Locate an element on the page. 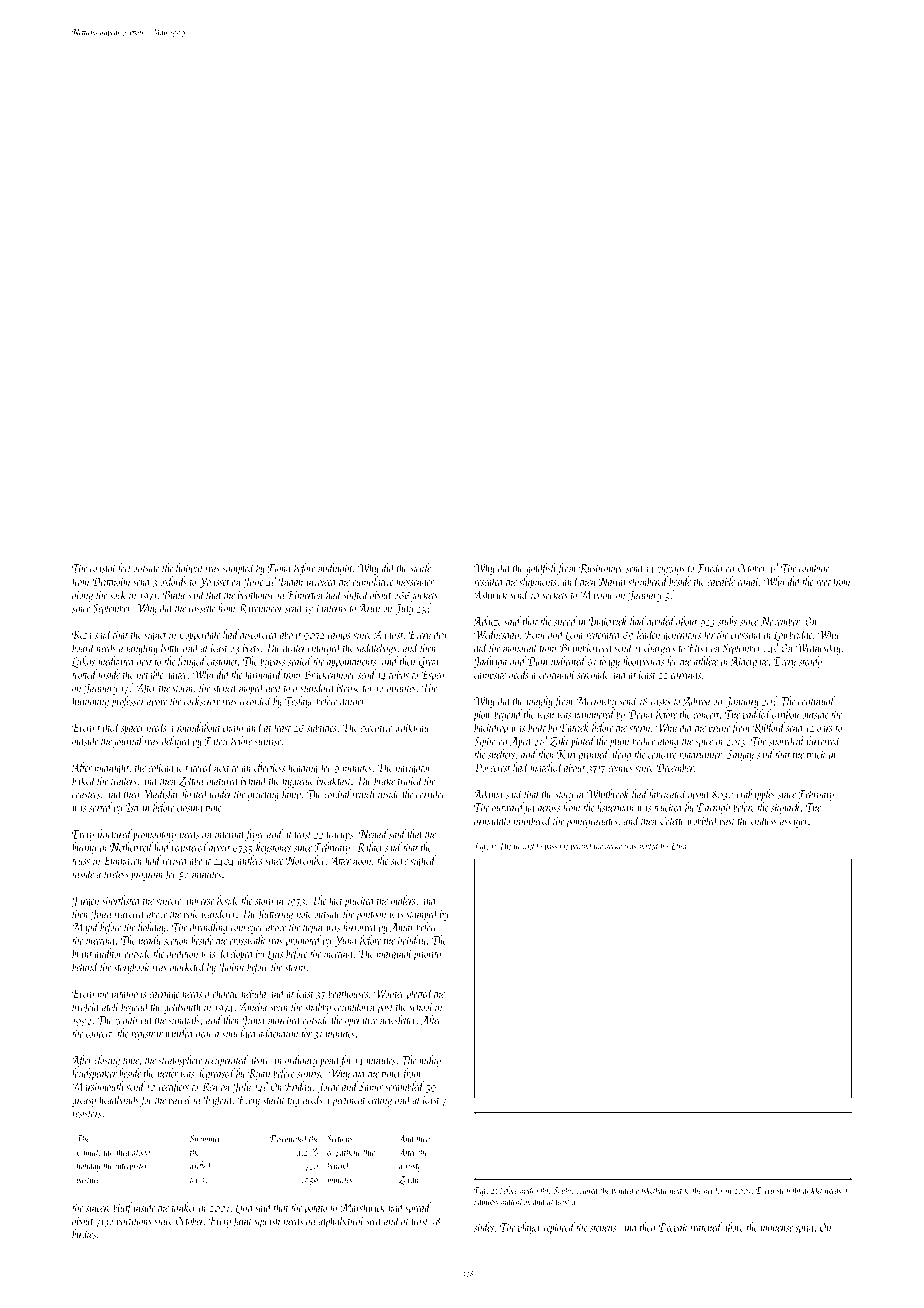 Image resolution: width=924 pixels, height=1308 pixels. promontory is located at coordinates (154, 836).
